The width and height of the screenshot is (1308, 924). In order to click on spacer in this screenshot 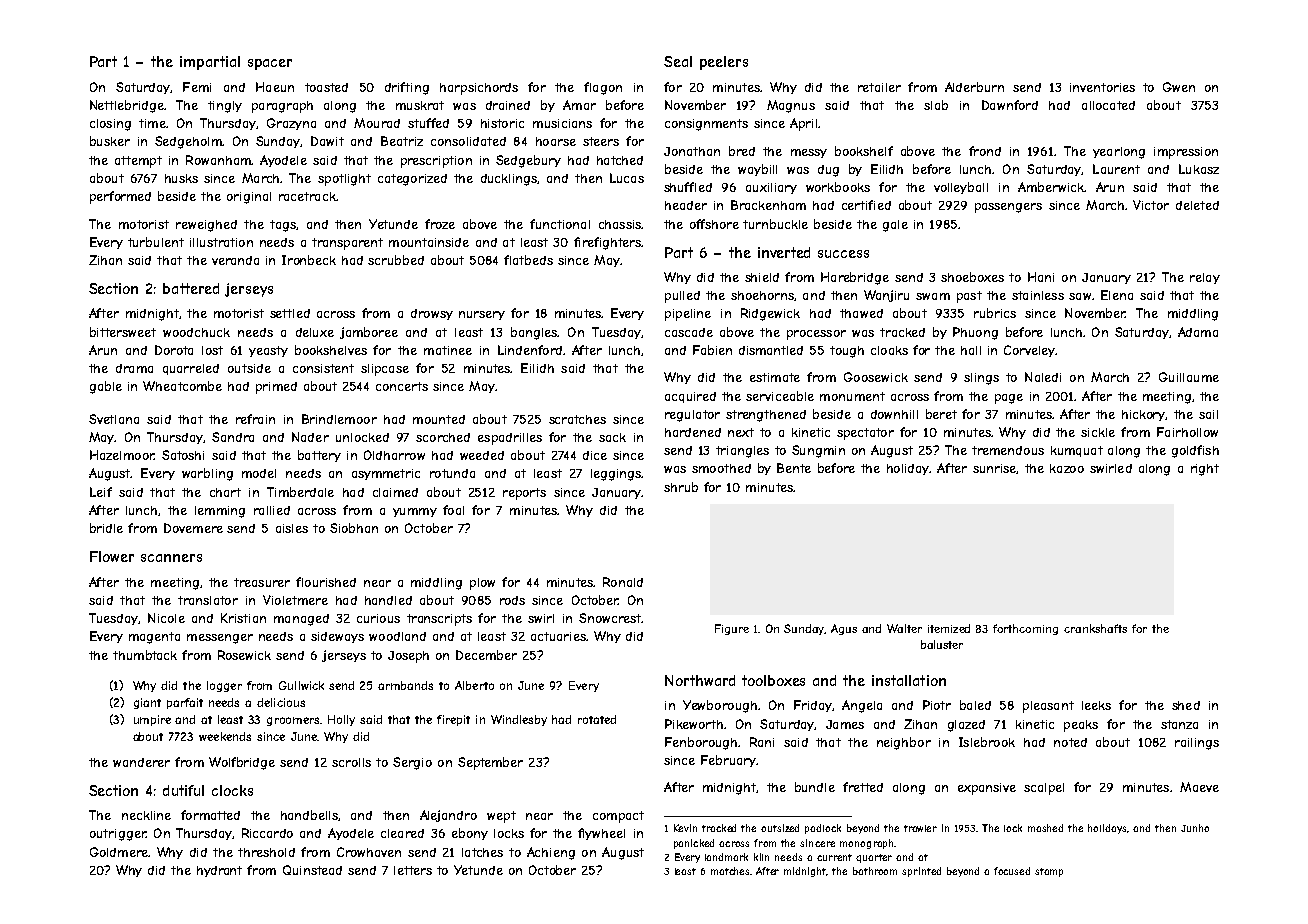, I will do `click(270, 64)`.
